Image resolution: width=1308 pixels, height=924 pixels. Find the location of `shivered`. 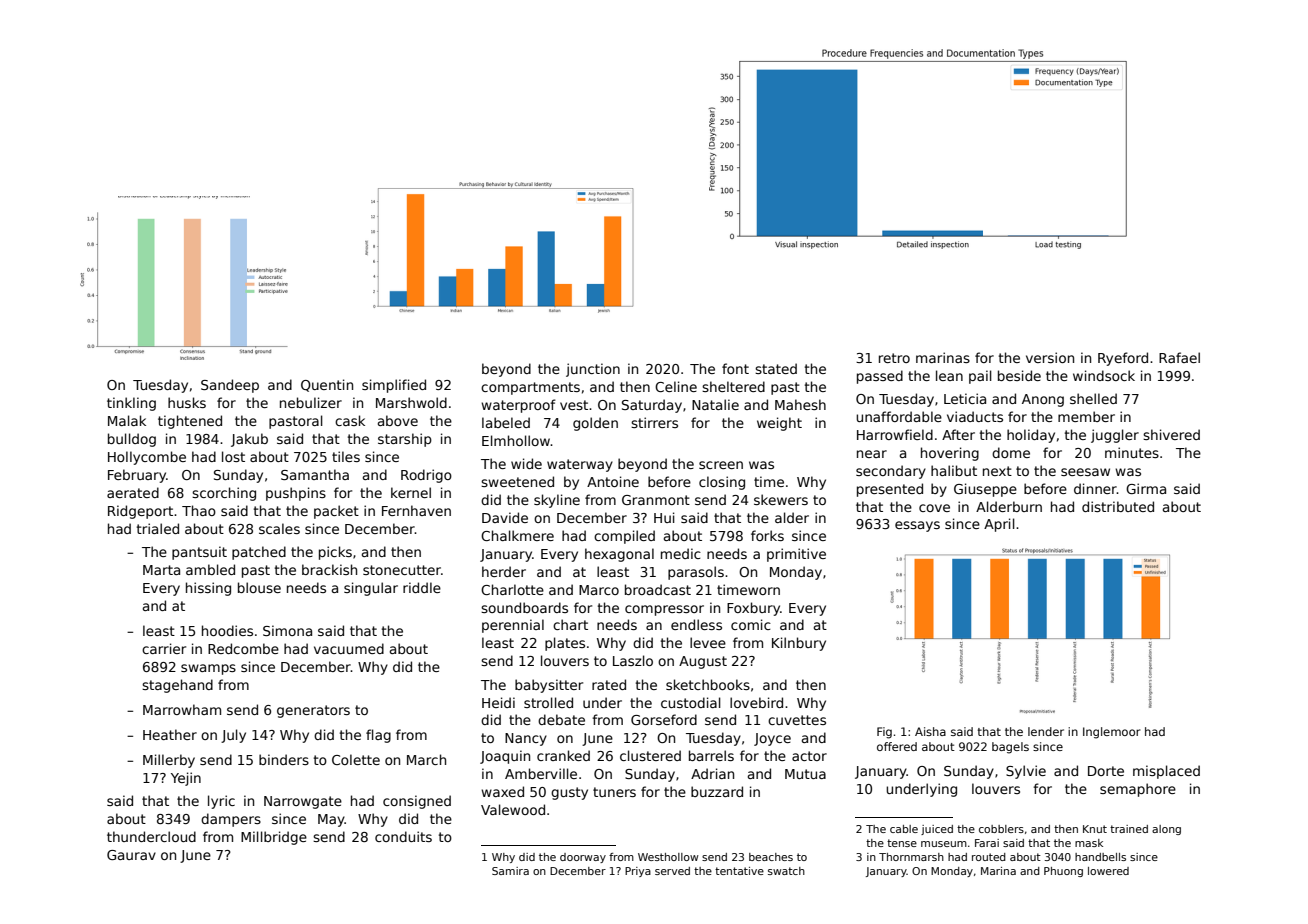

shivered is located at coordinates (1171, 434).
